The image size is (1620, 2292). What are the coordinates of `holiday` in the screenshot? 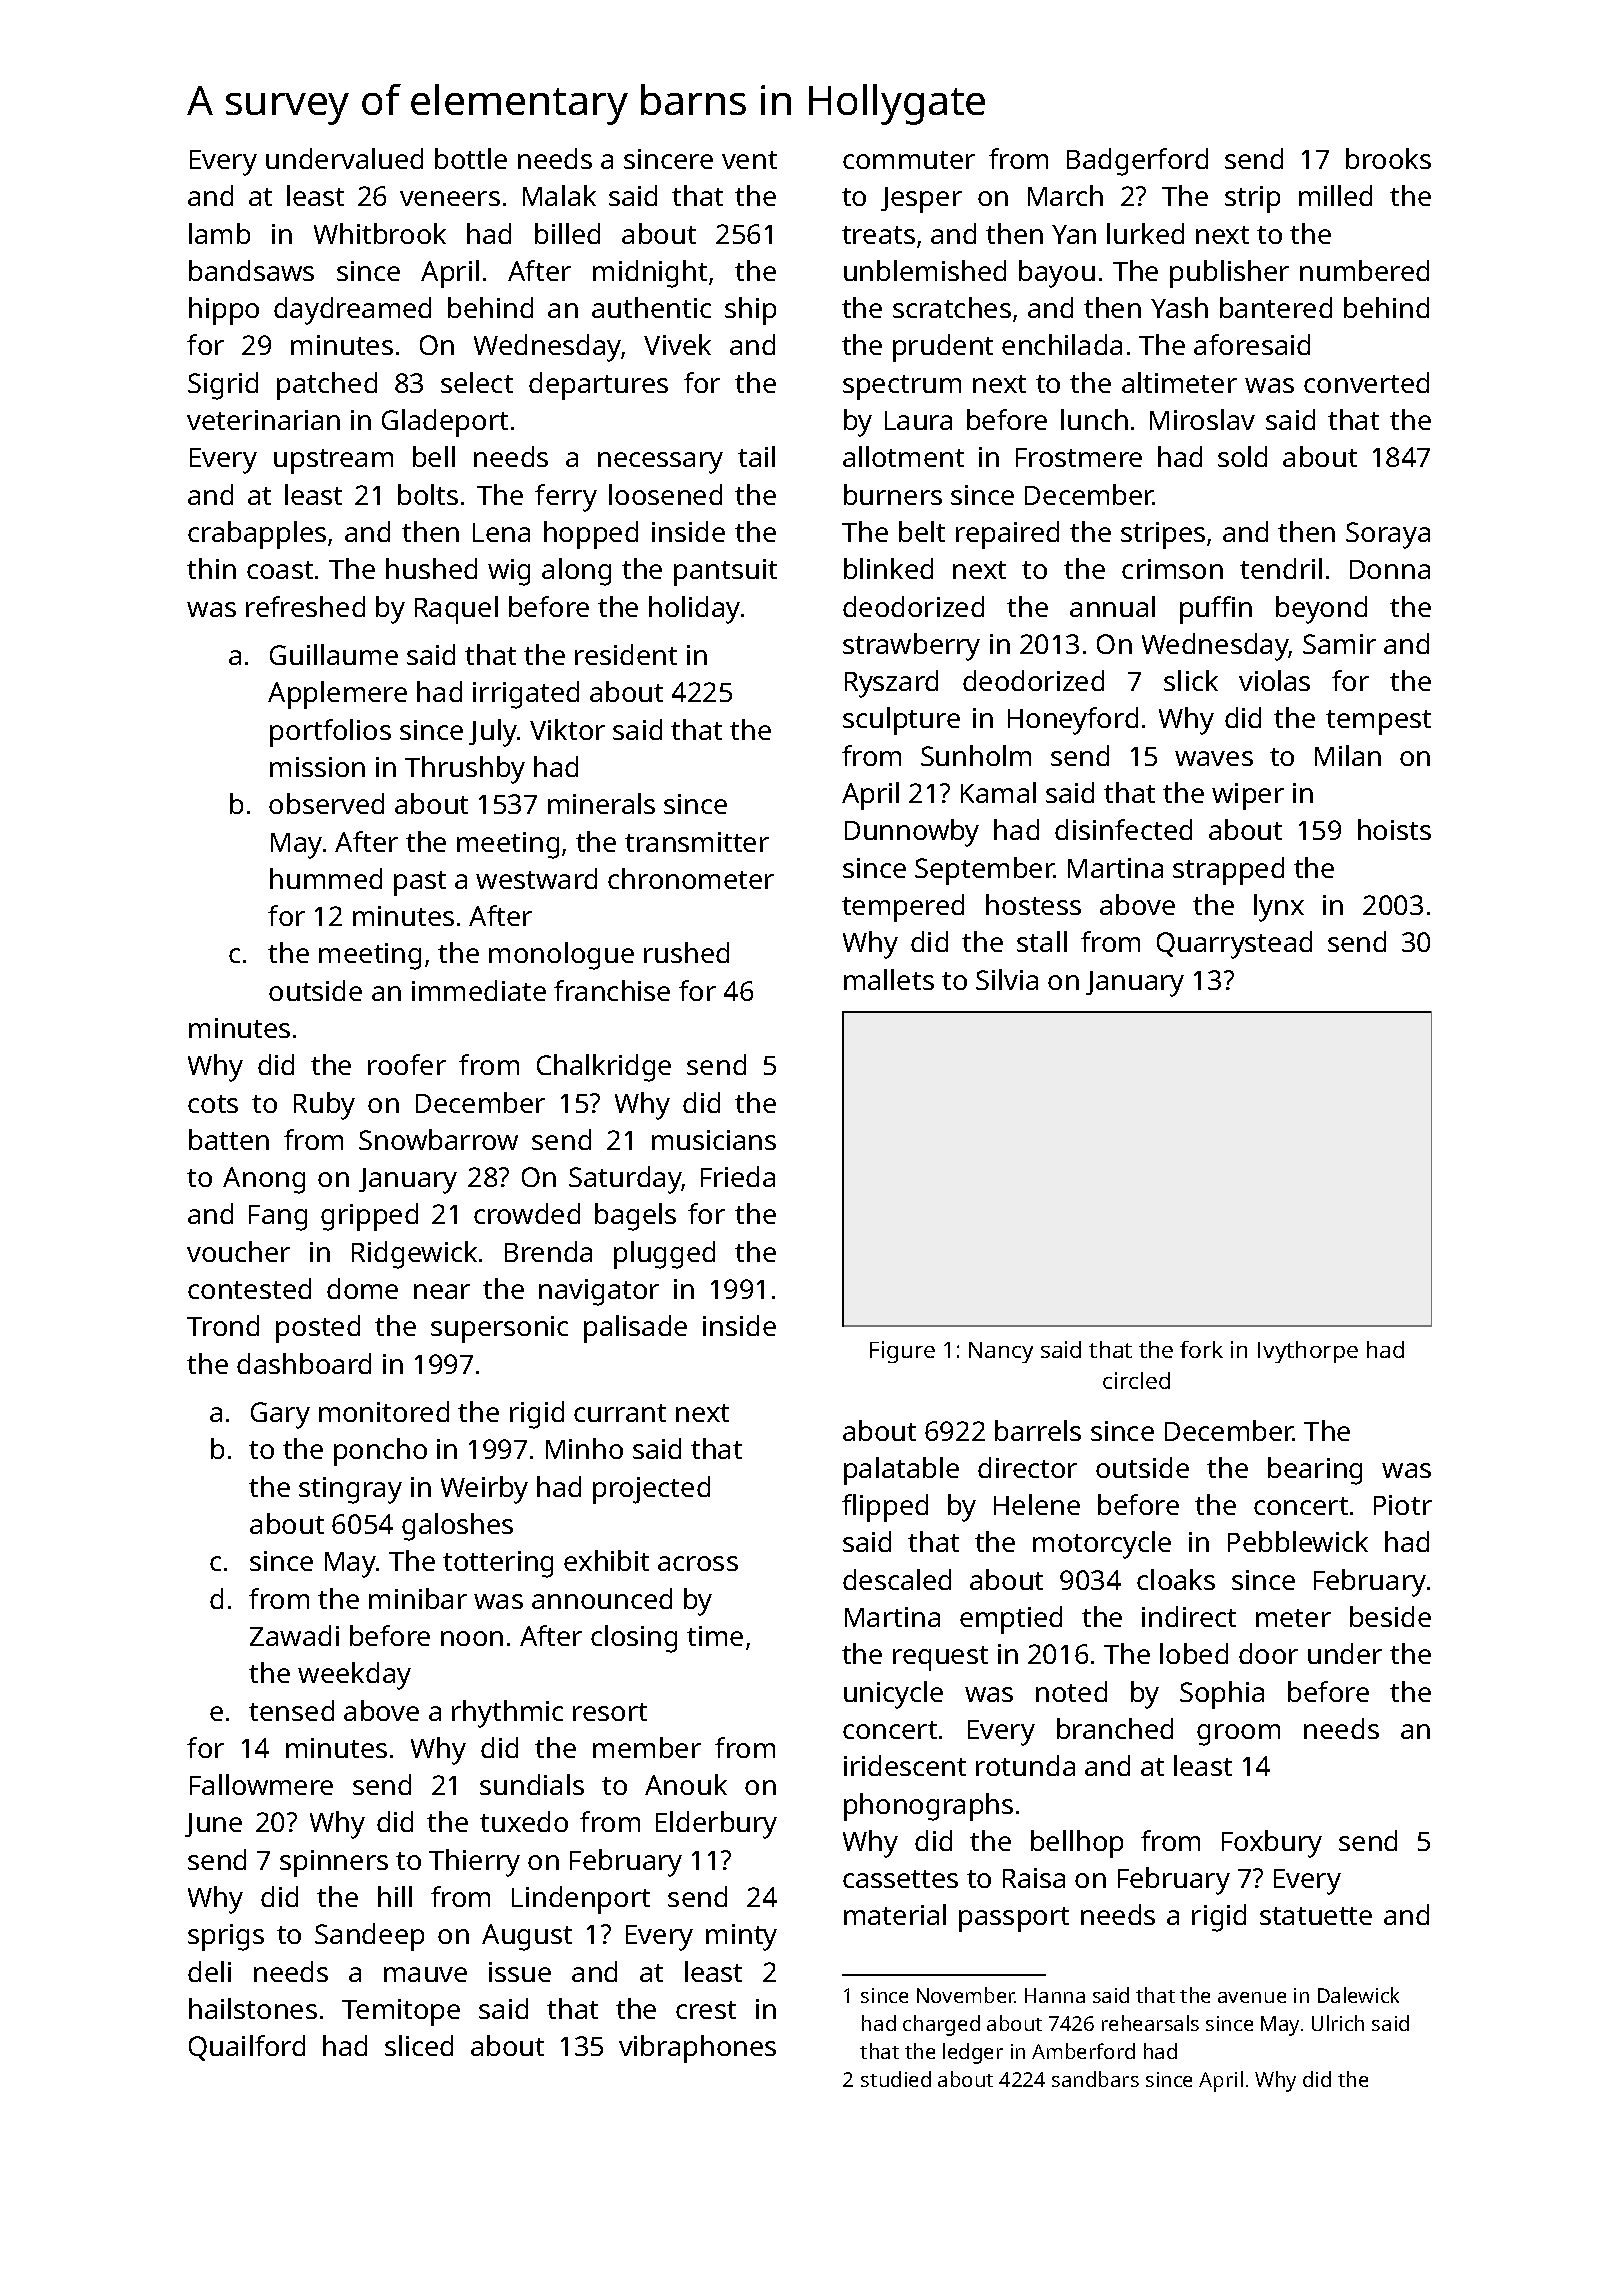 It's located at (694, 610).
